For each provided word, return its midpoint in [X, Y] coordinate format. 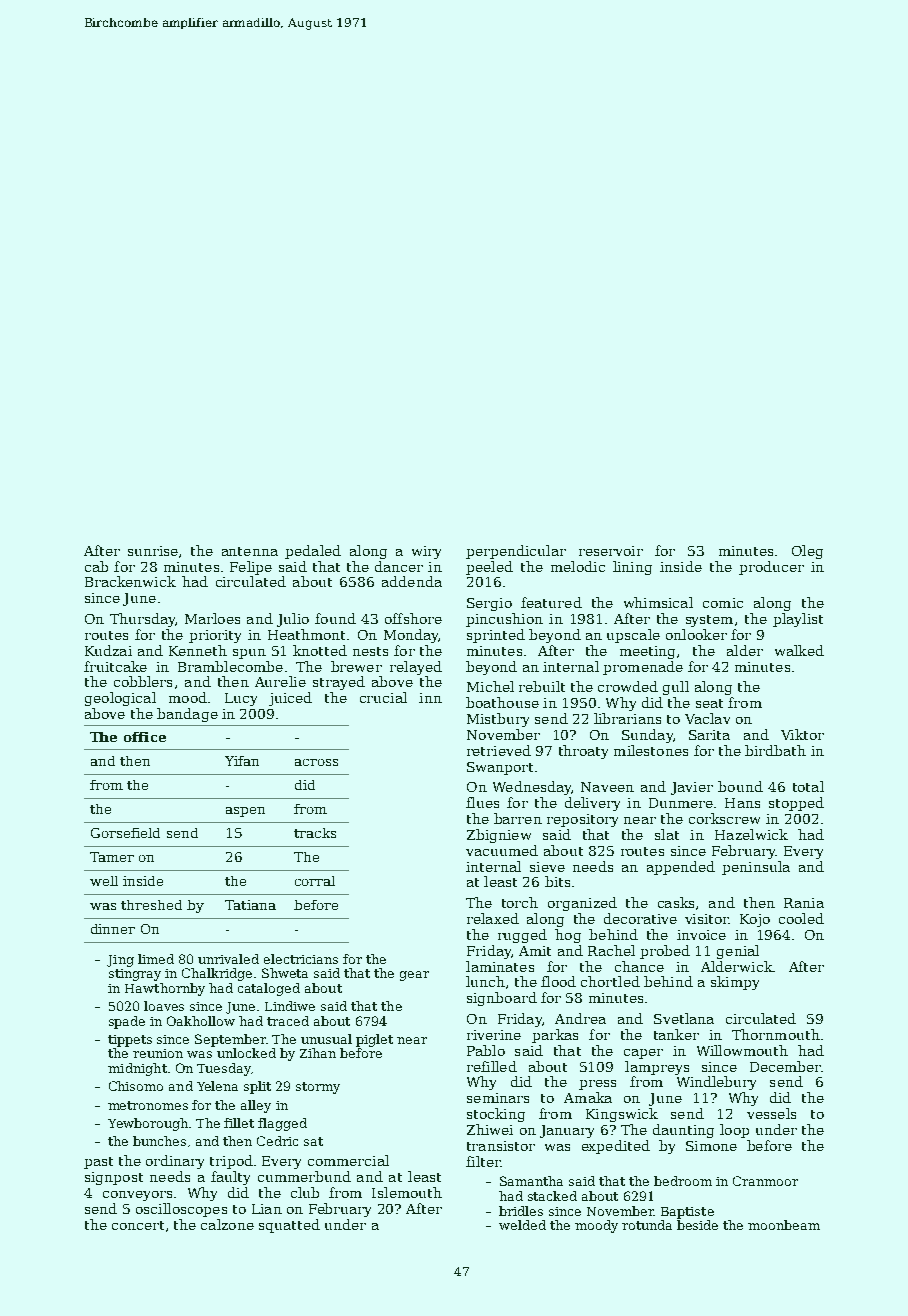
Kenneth [198, 650]
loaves [164, 1006]
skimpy [735, 983]
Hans [742, 803]
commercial [348, 1160]
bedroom [683, 1181]
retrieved [499, 750]
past [98, 1163]
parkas [555, 1036]
